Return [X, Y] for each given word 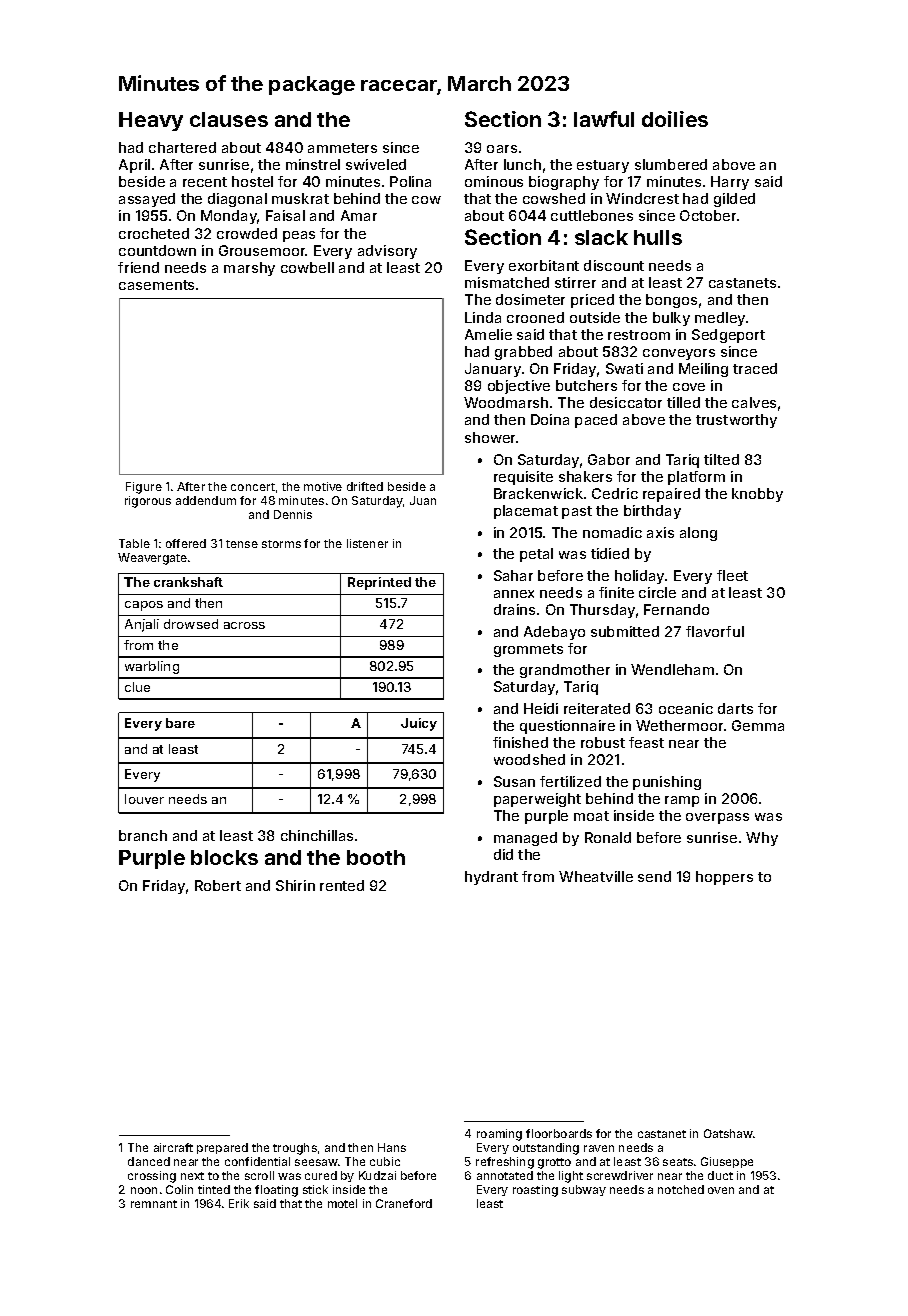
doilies [675, 119]
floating [276, 1191]
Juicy [419, 724]
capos [144, 606]
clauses [229, 119]
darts [735, 708]
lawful [604, 119]
